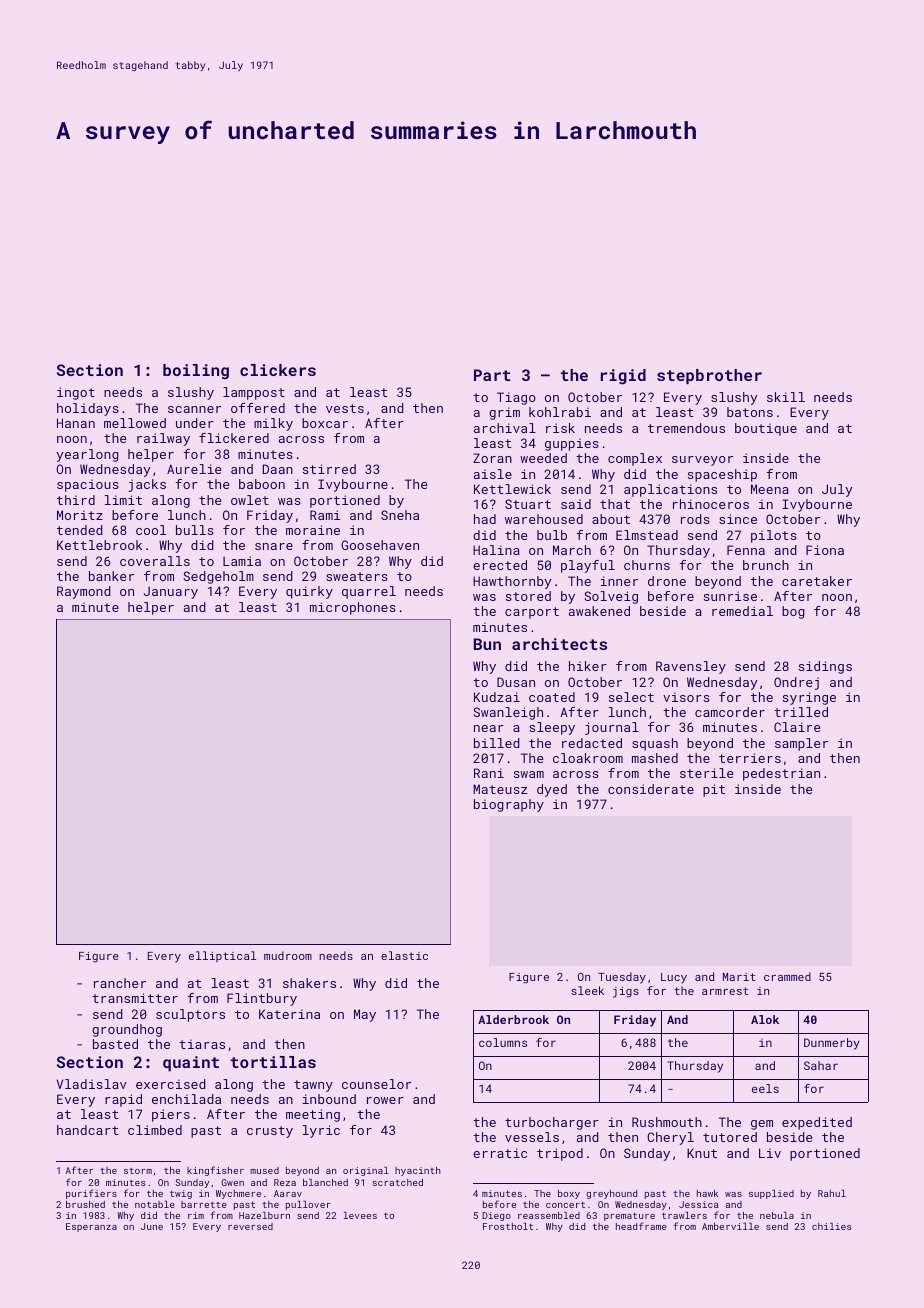 This screenshot has height=1308, width=924. What do you see at coordinates (404, 955) in the screenshot?
I see `elastic` at bounding box center [404, 955].
